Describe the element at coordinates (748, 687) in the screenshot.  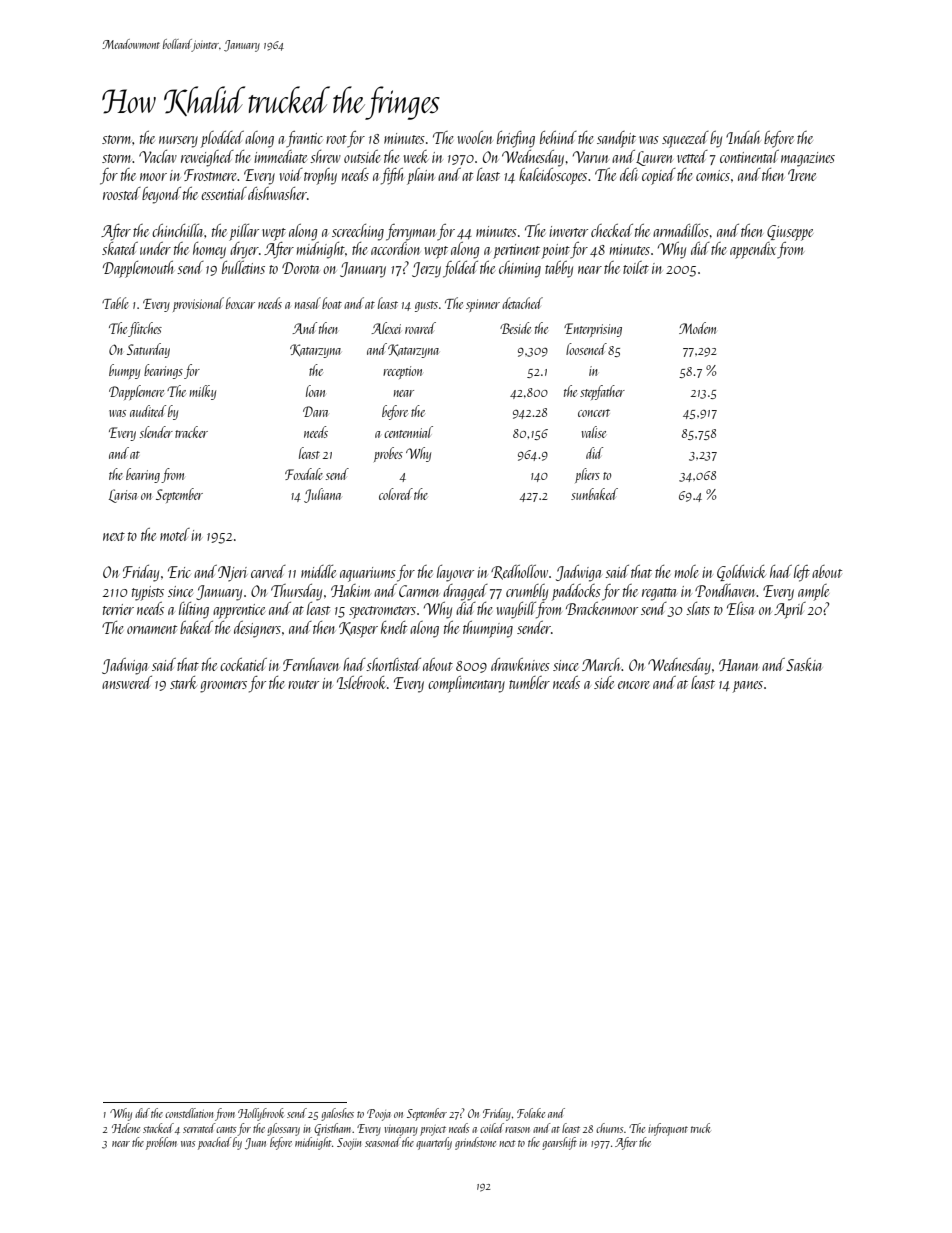
I see `panes` at that location.
